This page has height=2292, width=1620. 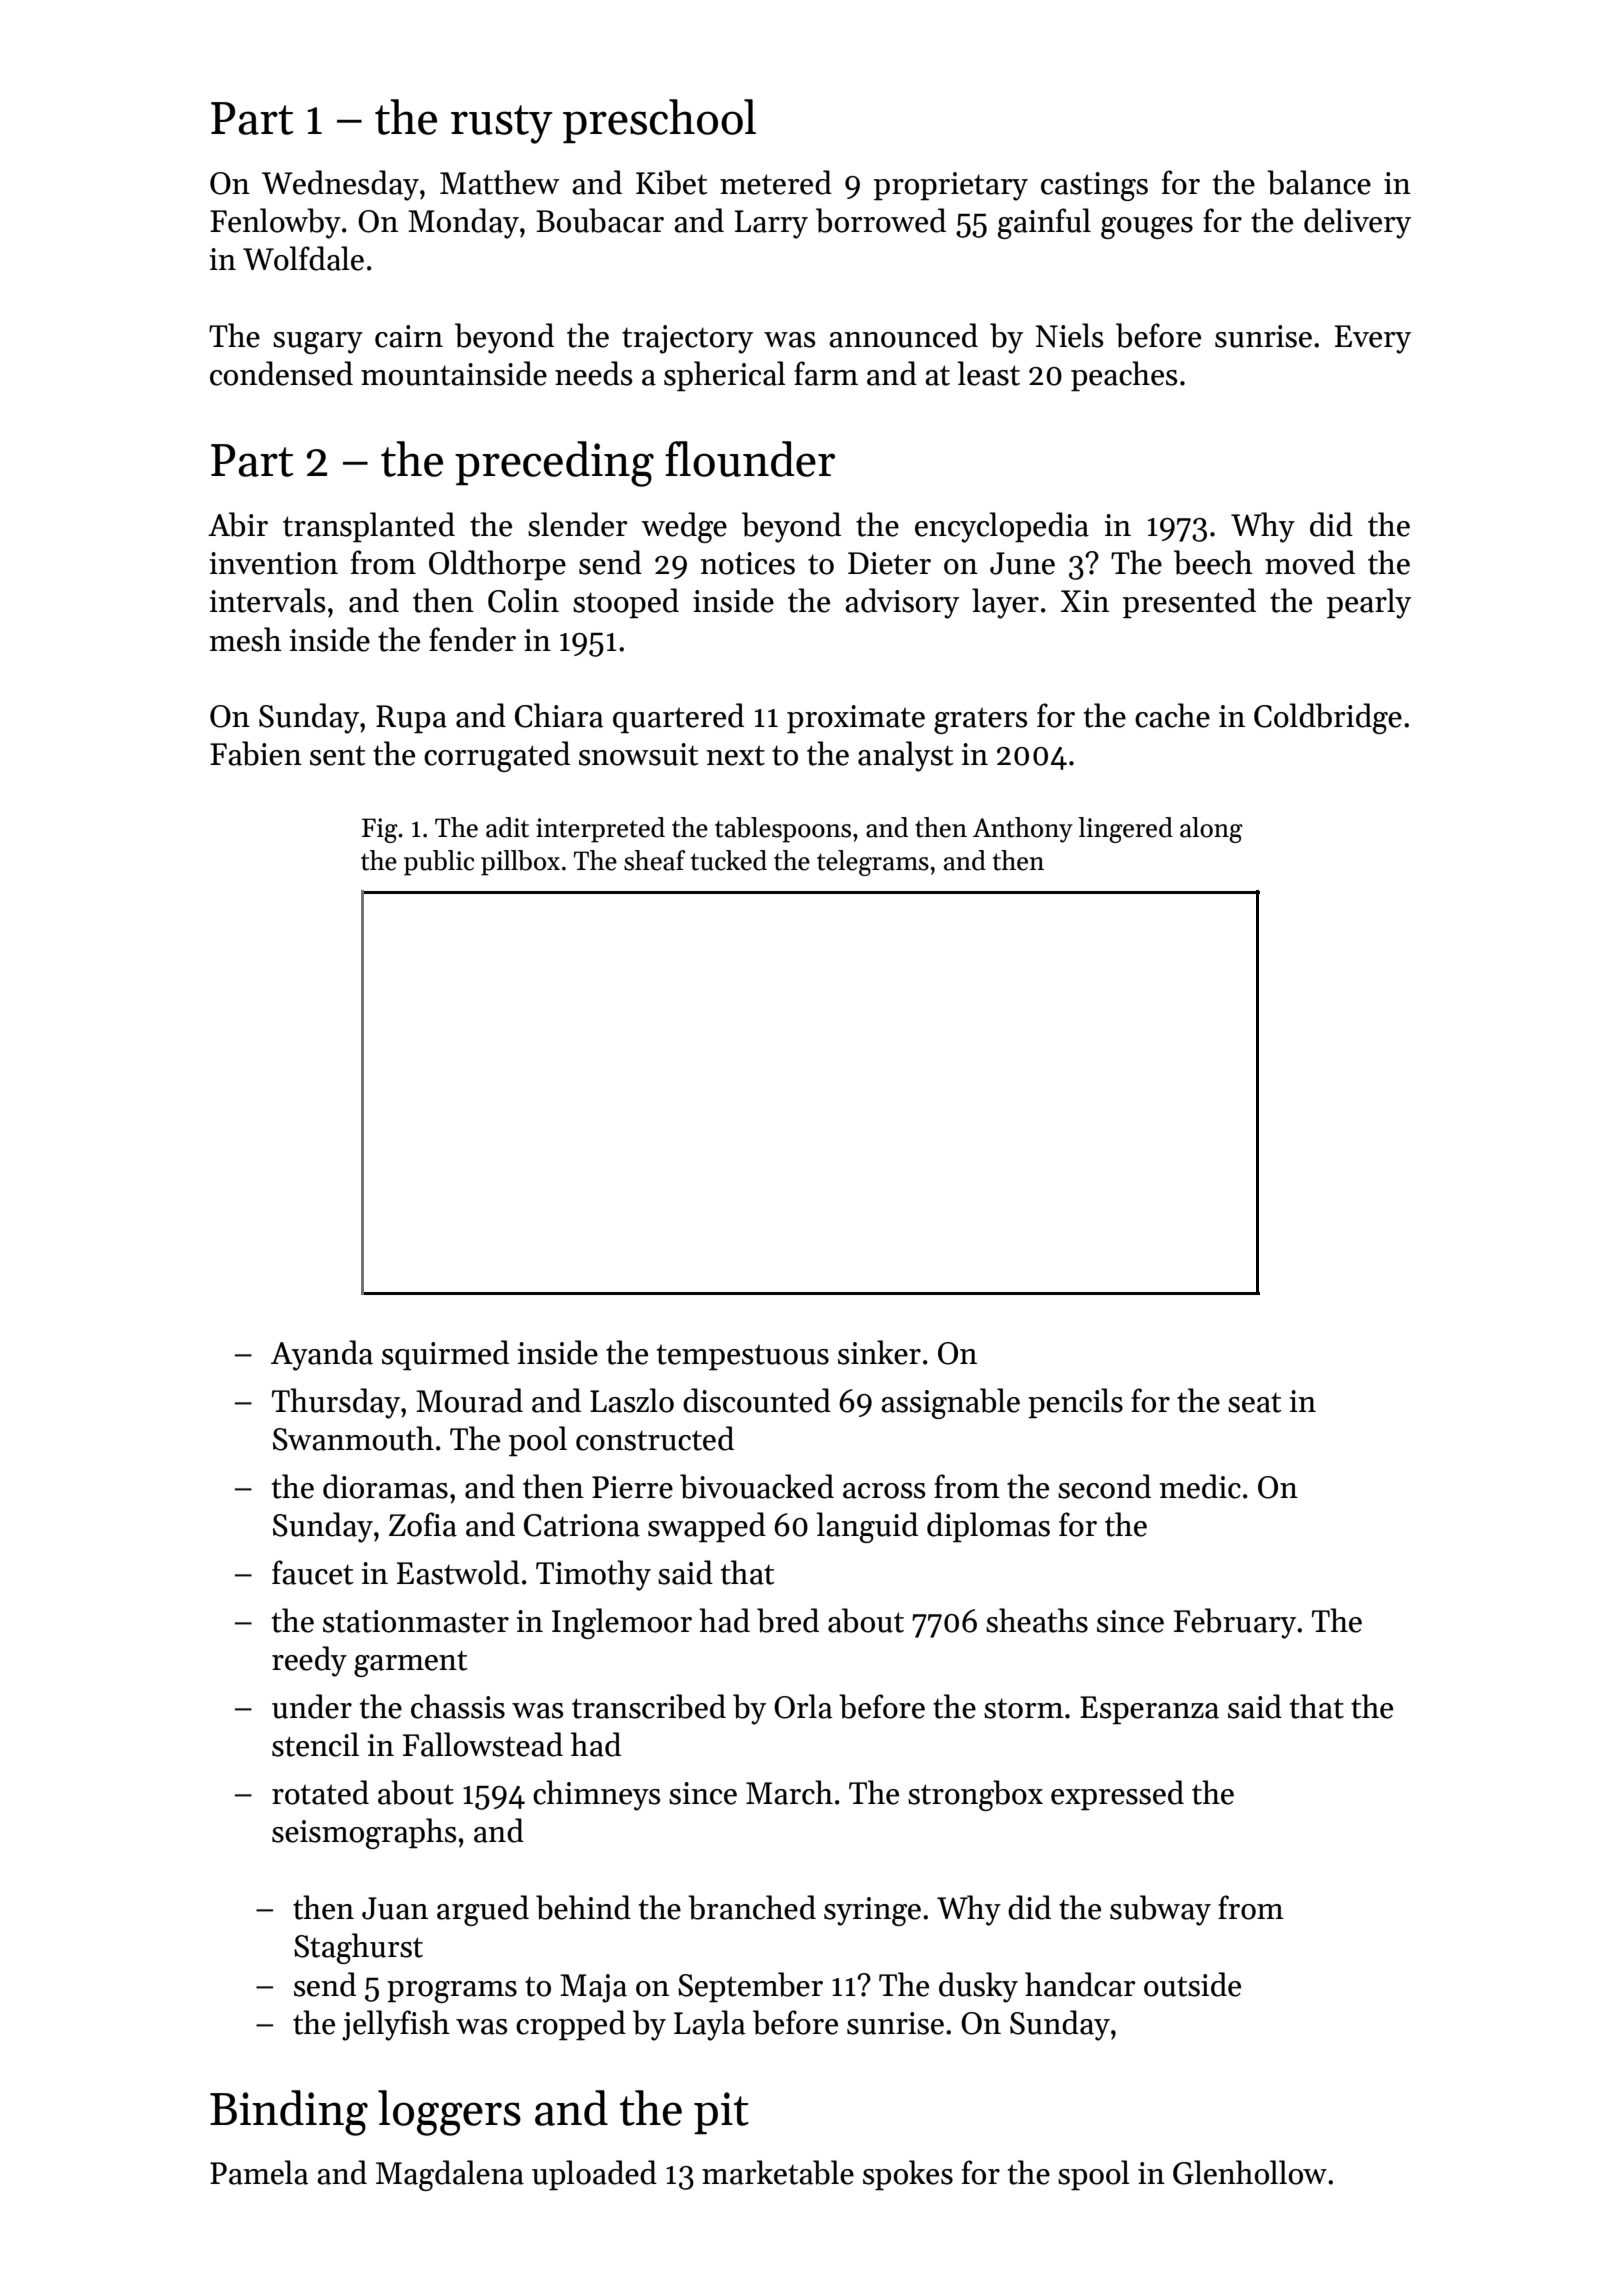 What do you see at coordinates (450, 2175) in the page?
I see `Magdalena` at bounding box center [450, 2175].
